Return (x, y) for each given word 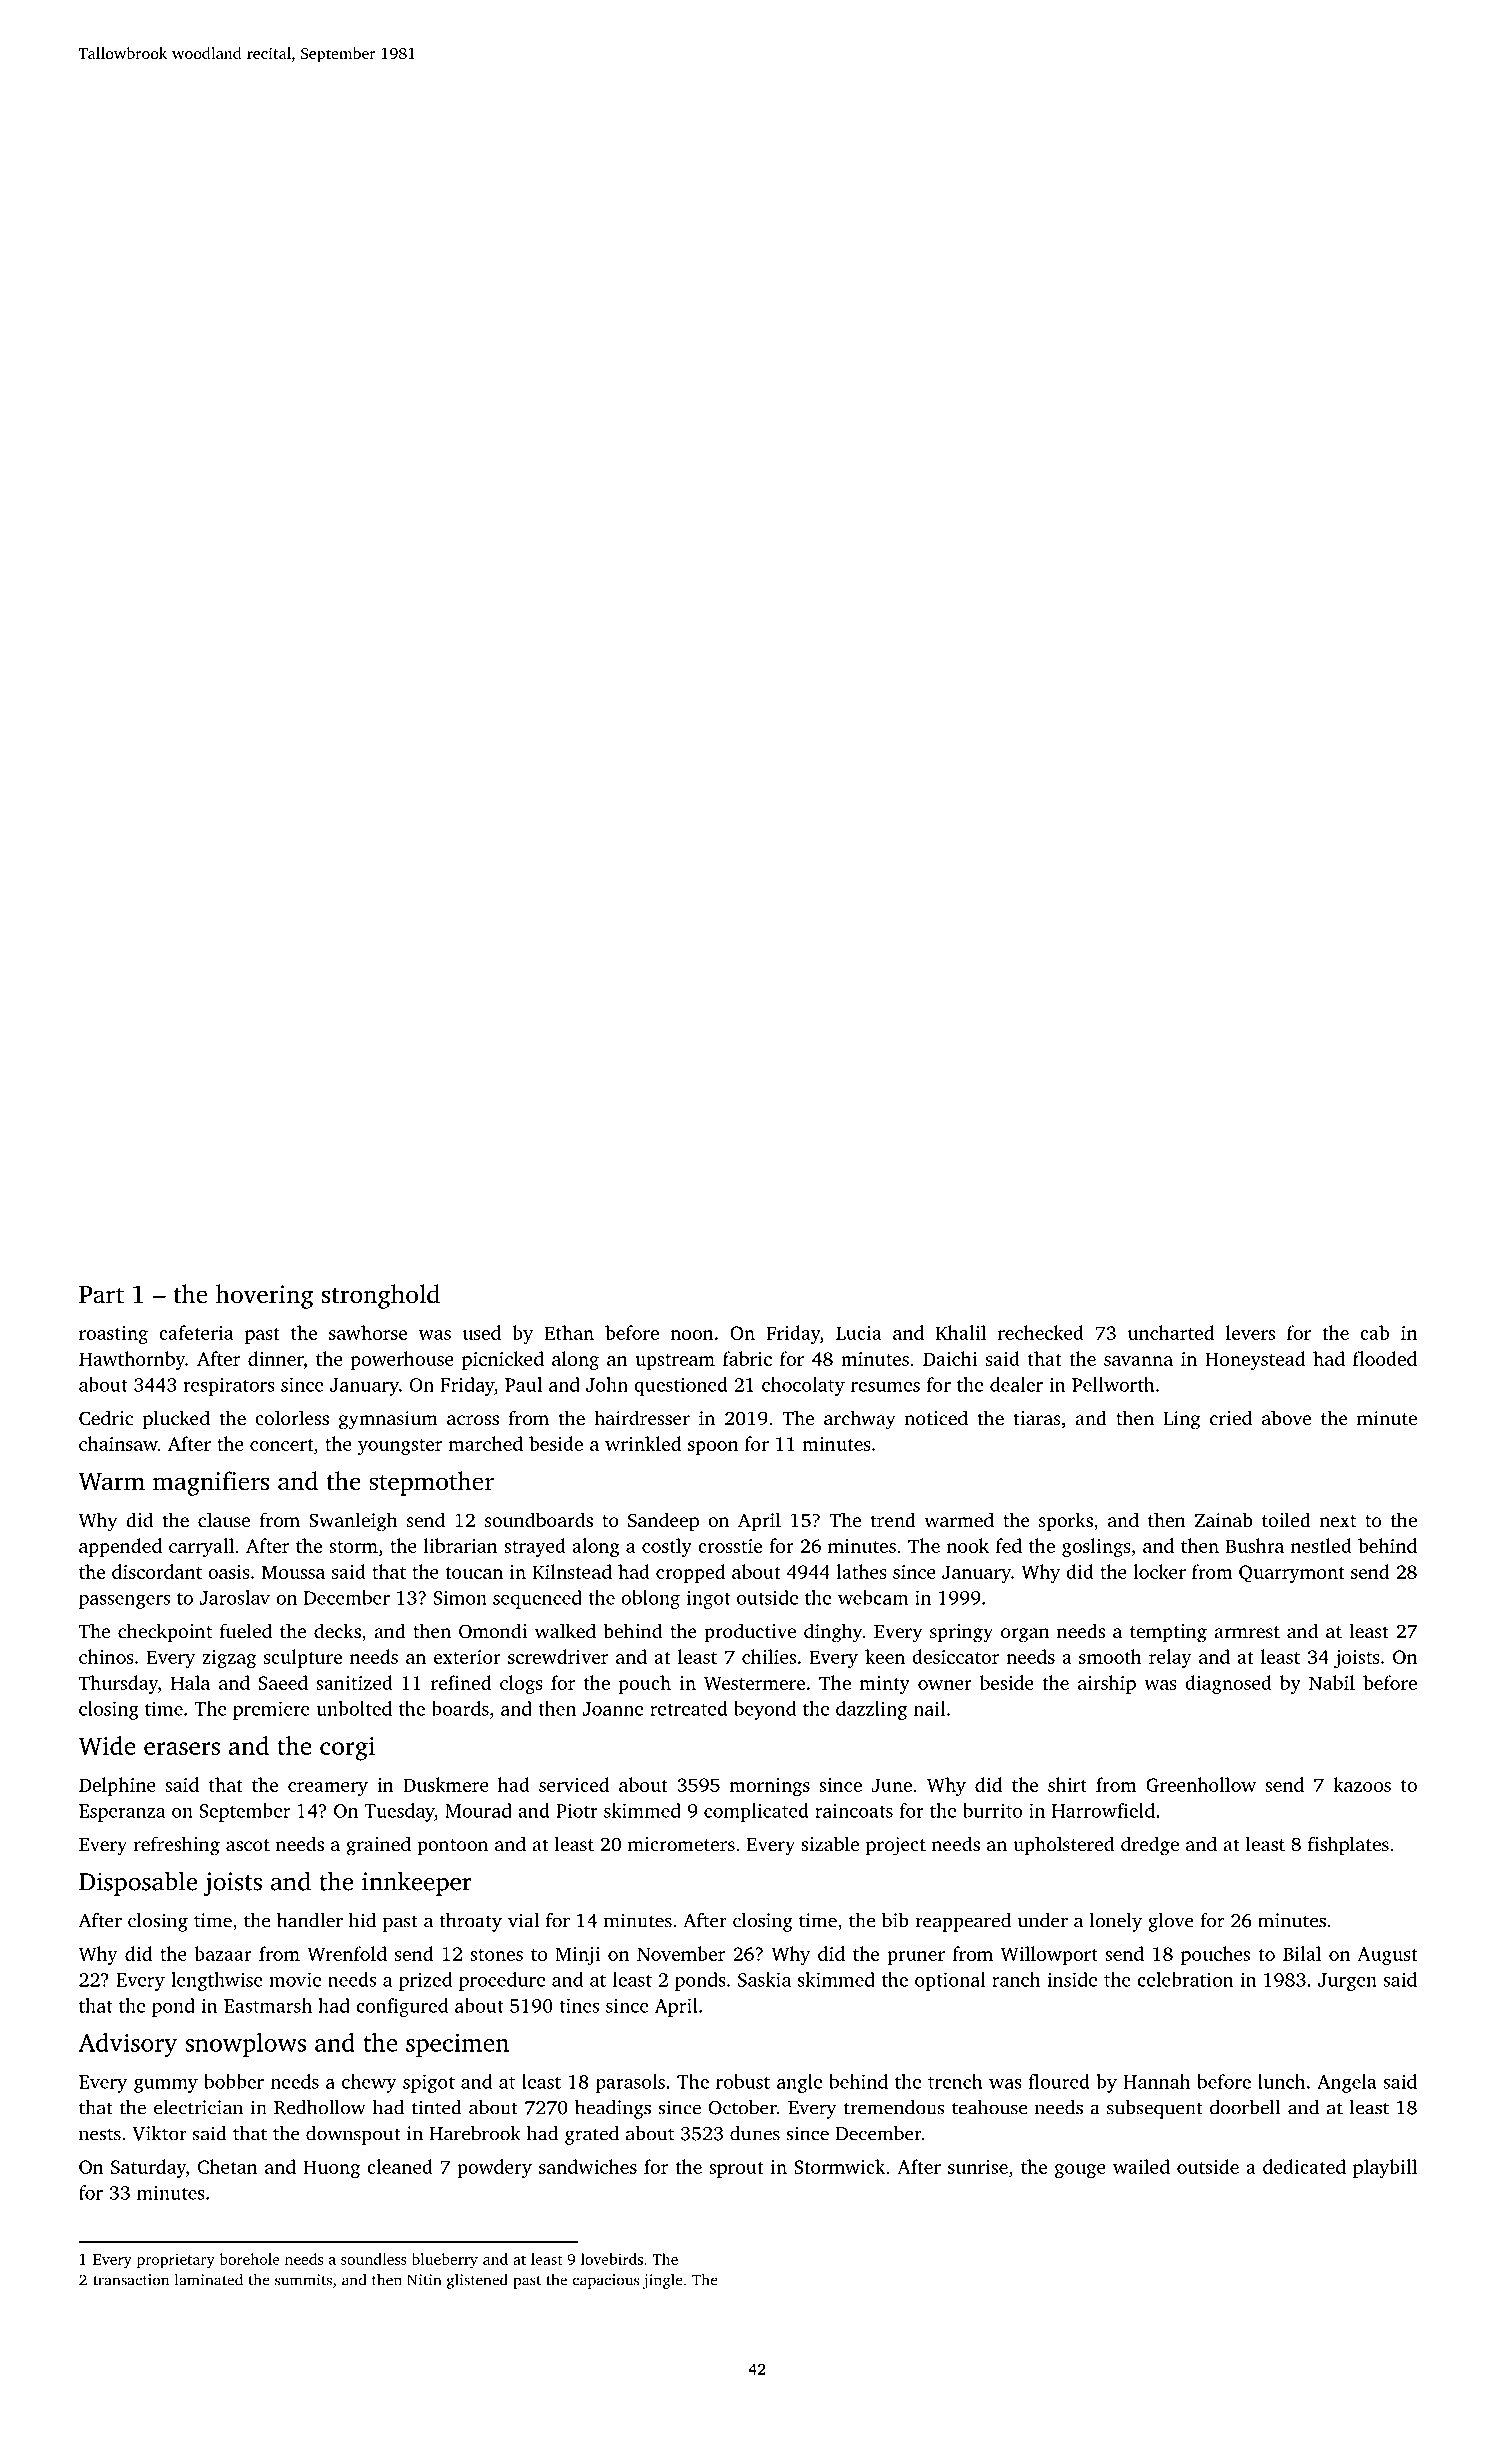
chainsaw (118, 1443)
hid (362, 1920)
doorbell (1245, 2107)
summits (303, 2280)
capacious (606, 2281)
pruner (916, 1958)
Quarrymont (1291, 1574)
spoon (713, 1448)
